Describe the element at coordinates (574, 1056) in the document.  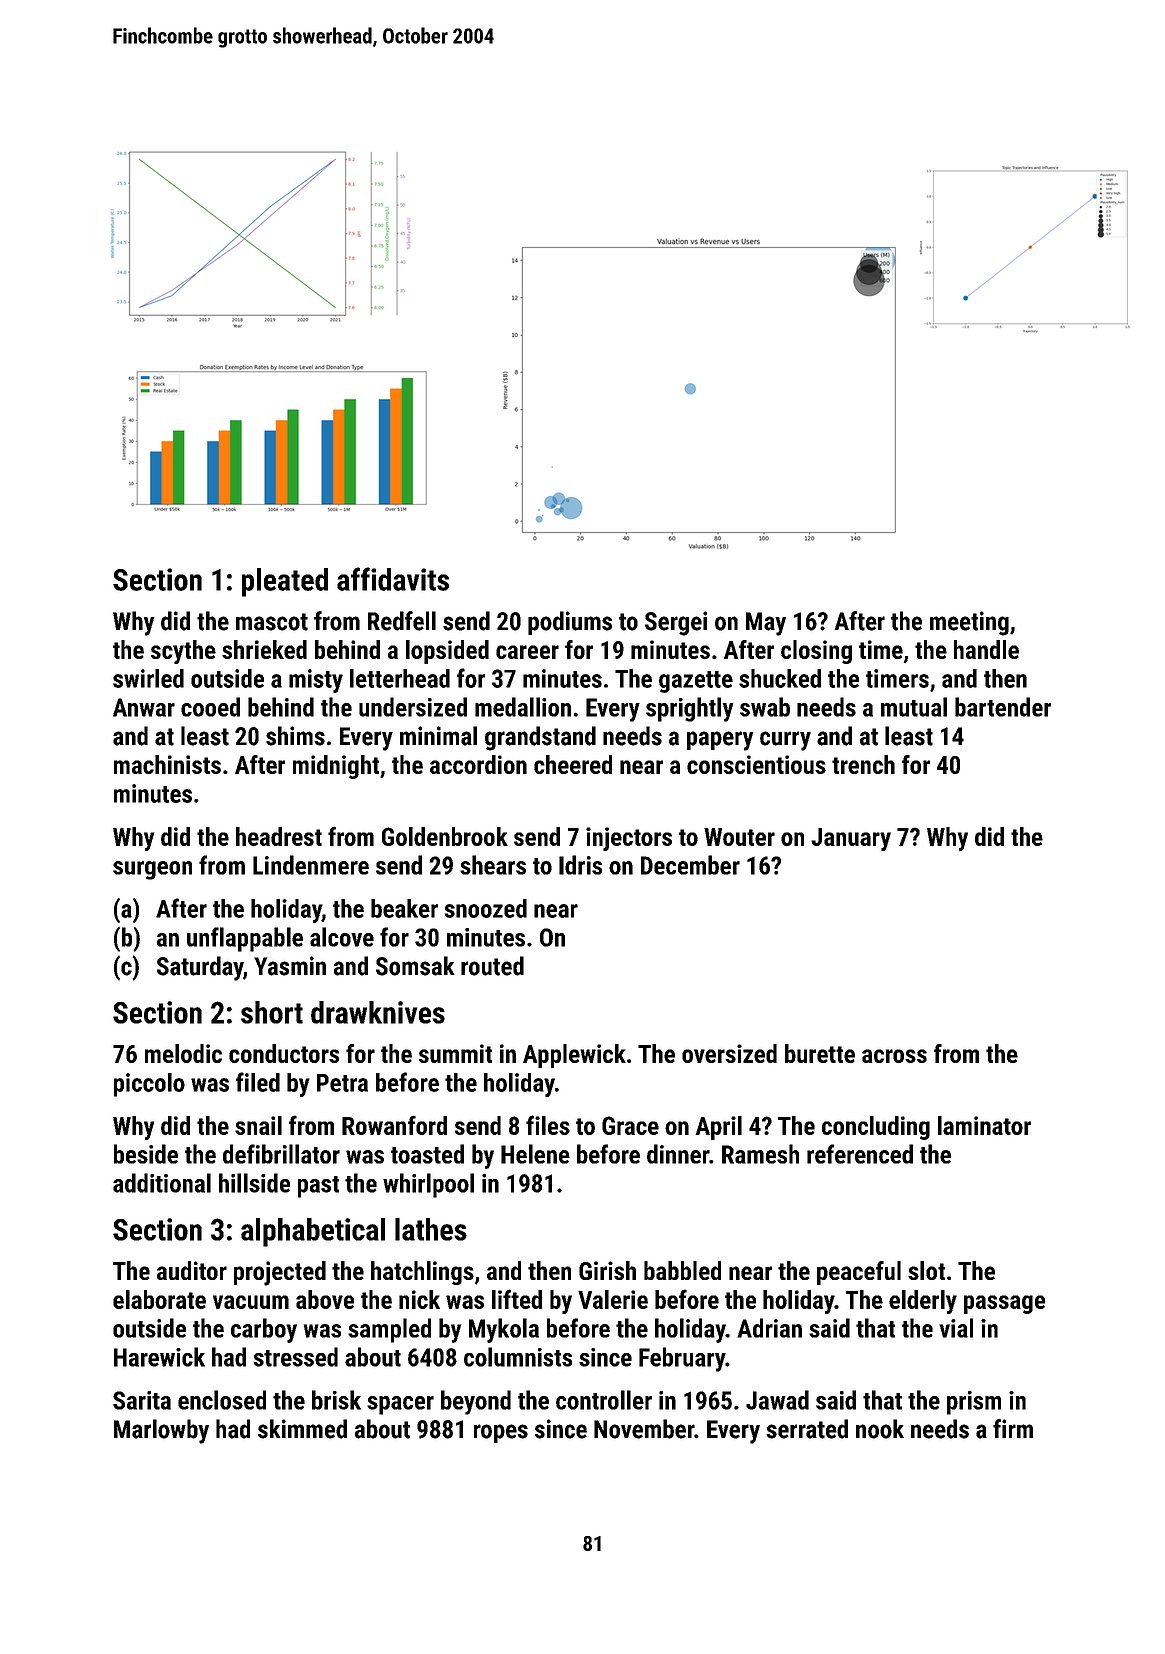
I see `Applewick` at that location.
